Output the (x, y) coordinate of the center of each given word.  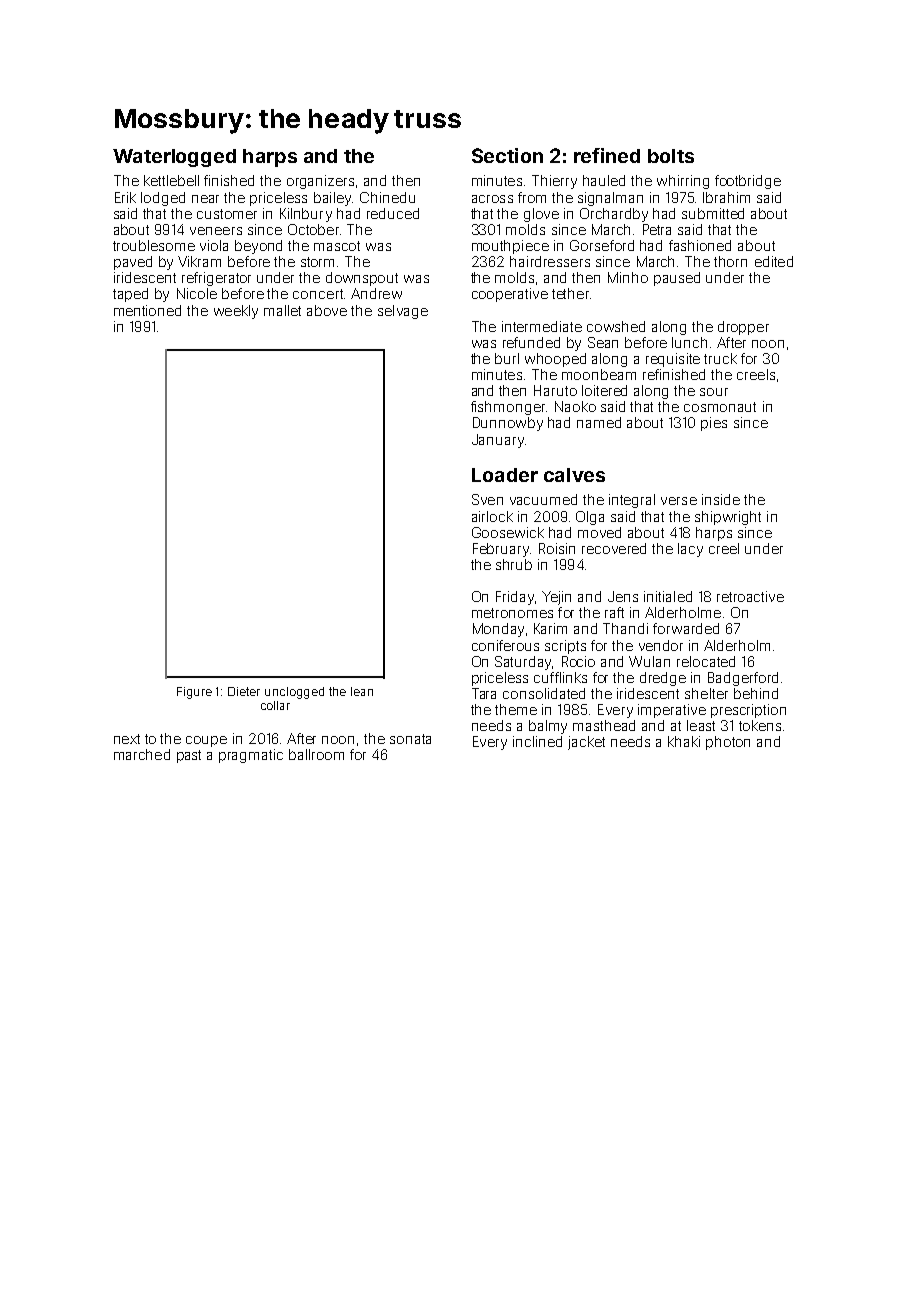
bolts (671, 156)
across (492, 199)
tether (570, 293)
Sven (487, 499)
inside (721, 499)
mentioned (147, 310)
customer (227, 214)
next (127, 739)
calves (574, 475)
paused (677, 279)
